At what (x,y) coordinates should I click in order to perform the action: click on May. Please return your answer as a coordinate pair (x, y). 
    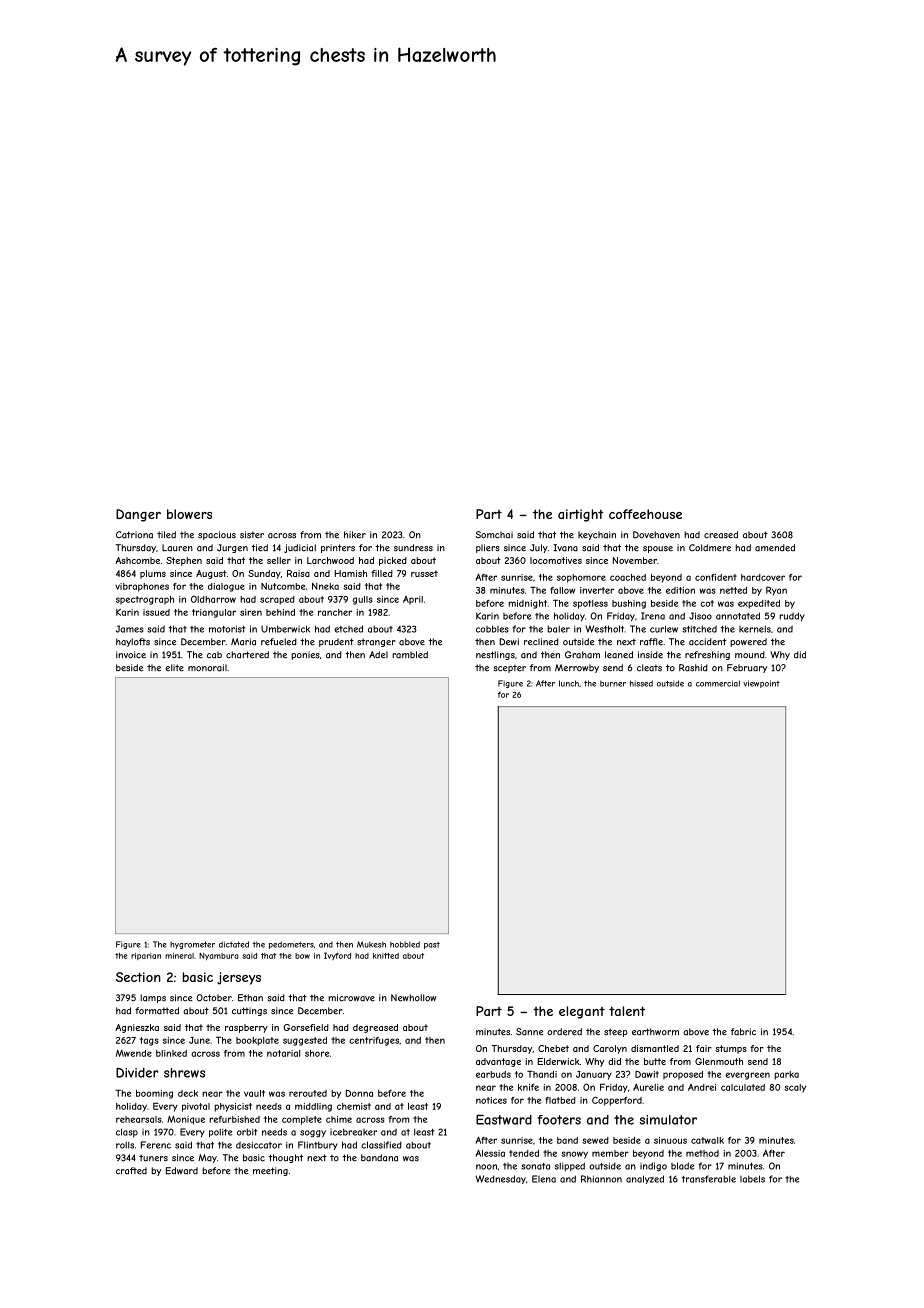
    Looking at the image, I should click on (207, 1158).
